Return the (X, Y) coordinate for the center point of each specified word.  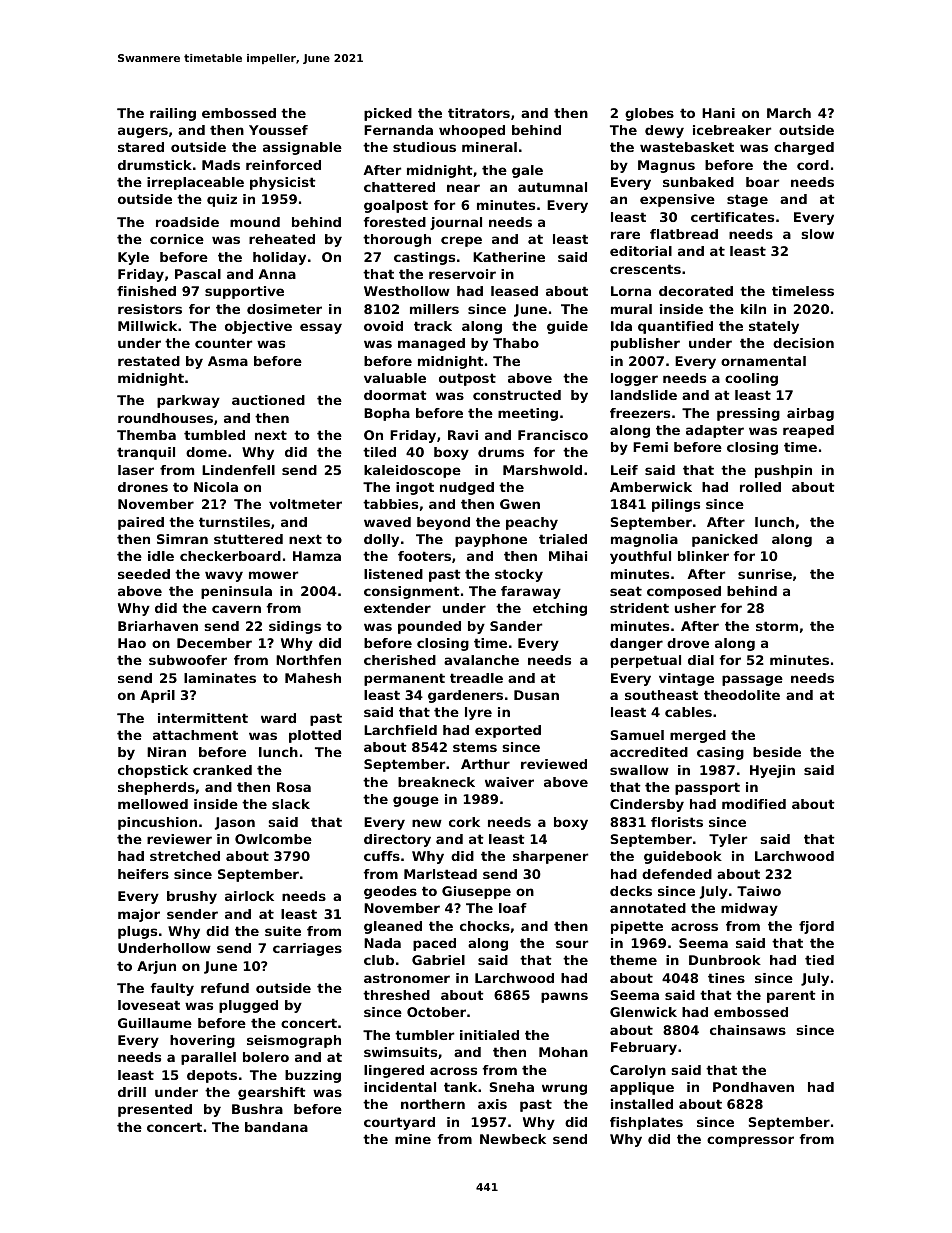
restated (149, 361)
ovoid (383, 326)
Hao (132, 643)
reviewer (179, 839)
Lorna (631, 291)
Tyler (728, 840)
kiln (753, 309)
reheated (282, 239)
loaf (513, 908)
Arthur (485, 764)
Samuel (637, 735)
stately (774, 327)
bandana (276, 1127)
